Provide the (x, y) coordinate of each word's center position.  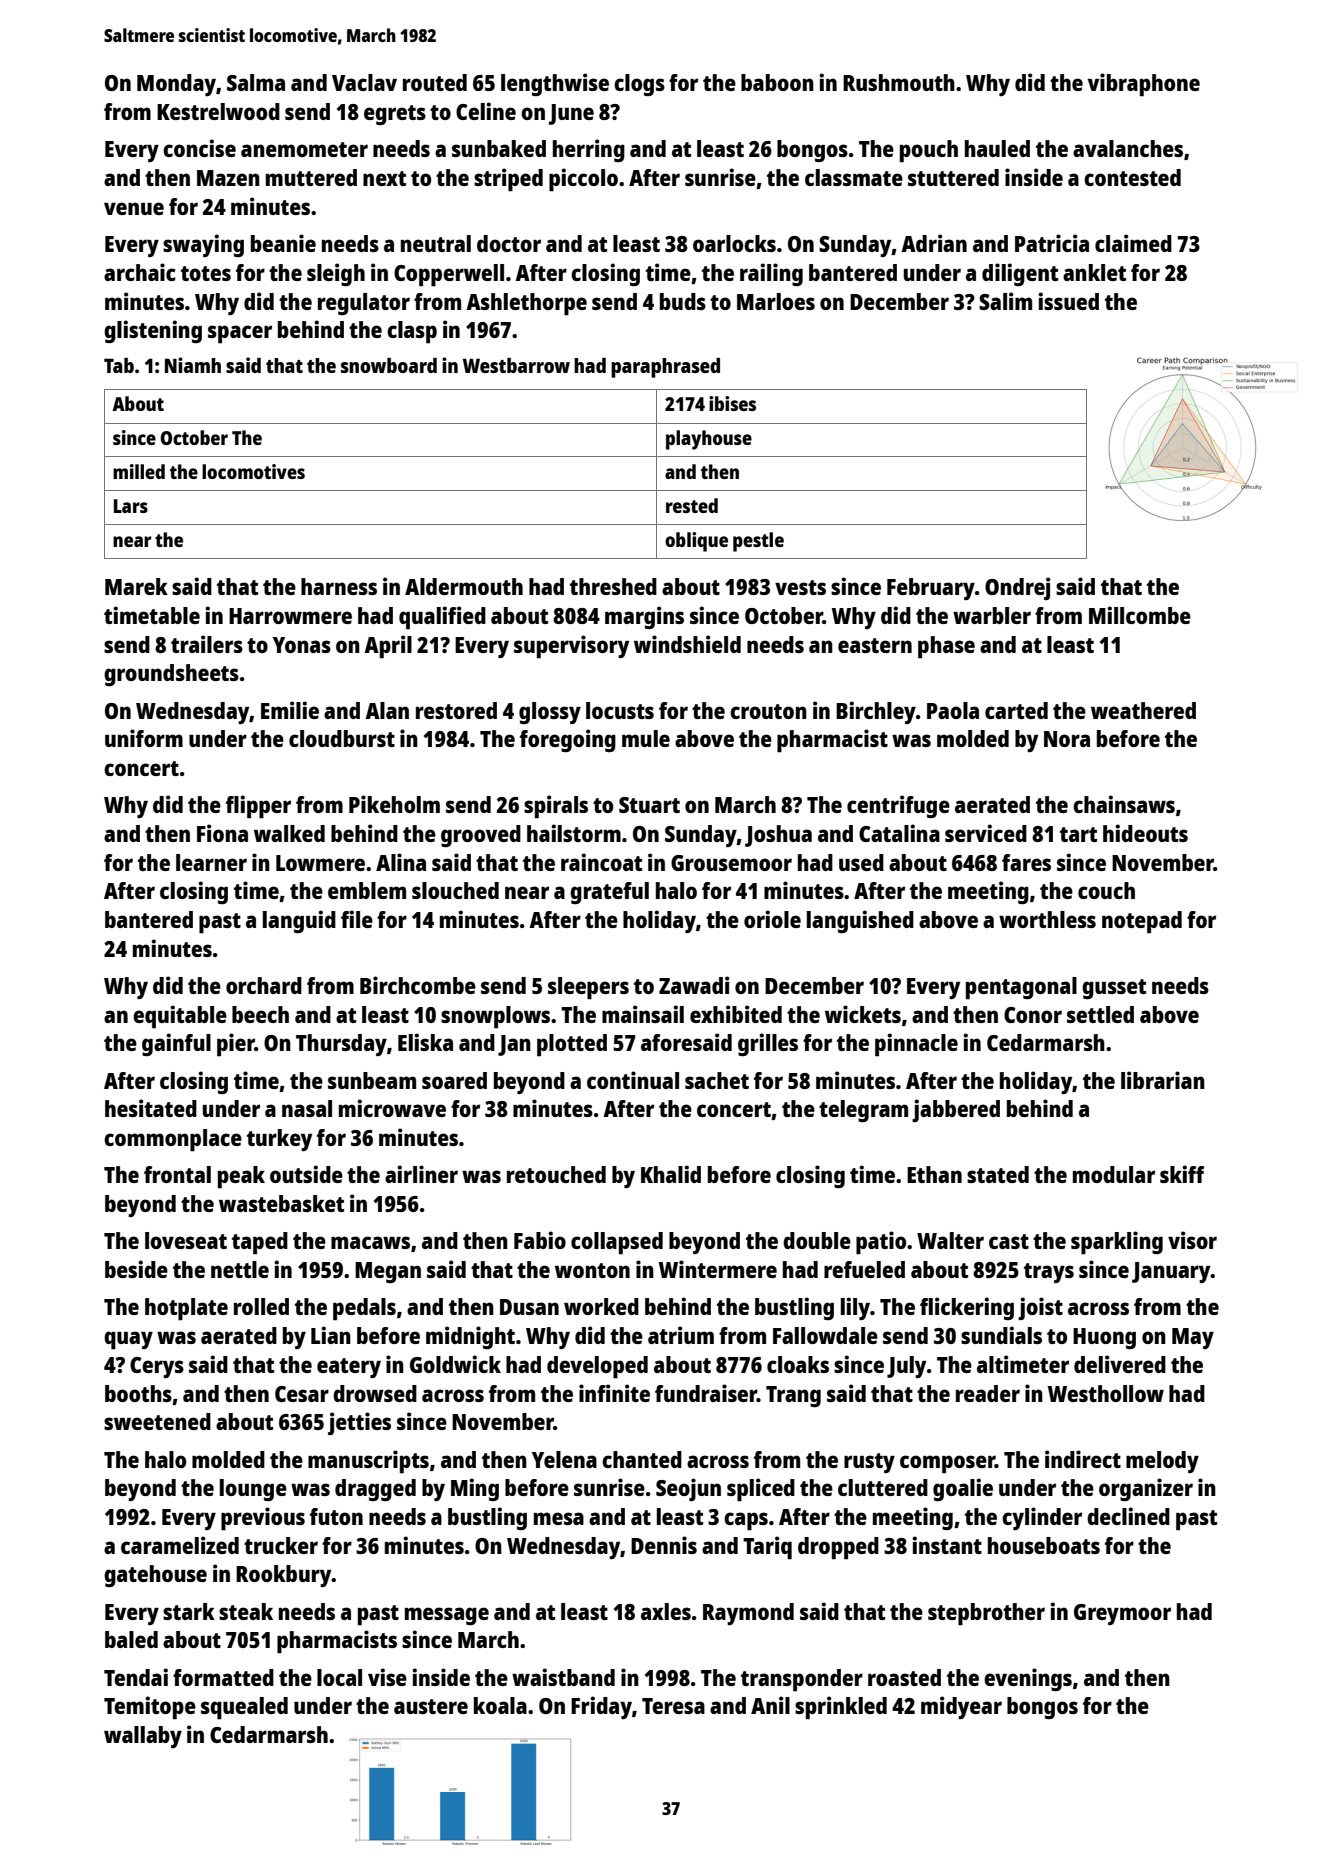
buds (683, 301)
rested (692, 505)
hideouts (1145, 833)
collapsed (617, 1243)
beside (136, 1269)
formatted (223, 1677)
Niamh (193, 365)
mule (646, 738)
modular (1114, 1174)
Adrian (934, 243)
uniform (144, 738)
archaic (140, 272)
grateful (609, 893)
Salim (1005, 301)
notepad (1142, 922)
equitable (180, 1017)
